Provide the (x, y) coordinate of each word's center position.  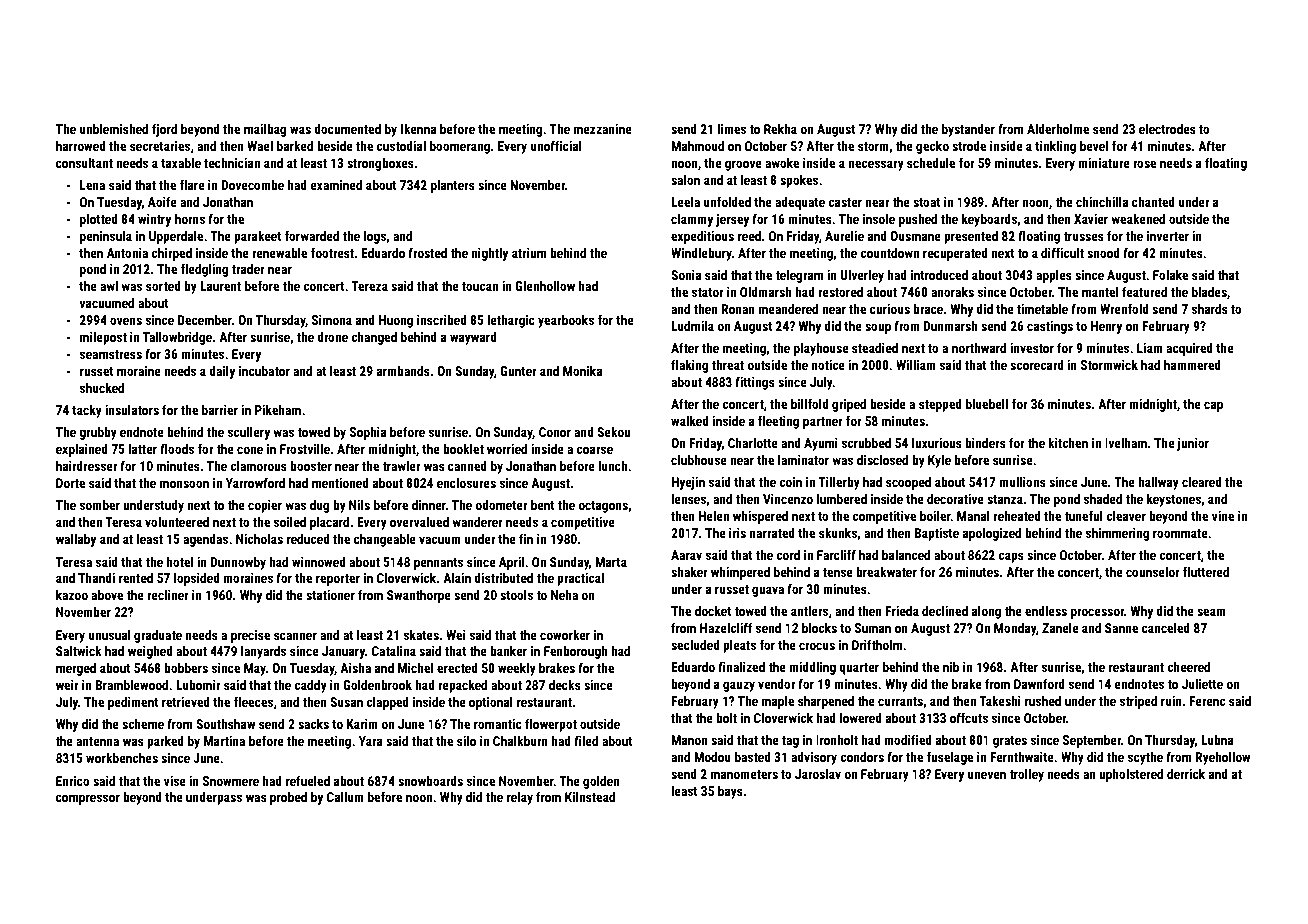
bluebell (987, 404)
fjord (164, 130)
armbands (403, 371)
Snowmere (231, 781)
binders (985, 443)
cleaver (1126, 516)
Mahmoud (697, 146)
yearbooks (566, 321)
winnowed (319, 562)
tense (838, 572)
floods (177, 448)
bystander (968, 130)
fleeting (778, 422)
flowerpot (551, 725)
